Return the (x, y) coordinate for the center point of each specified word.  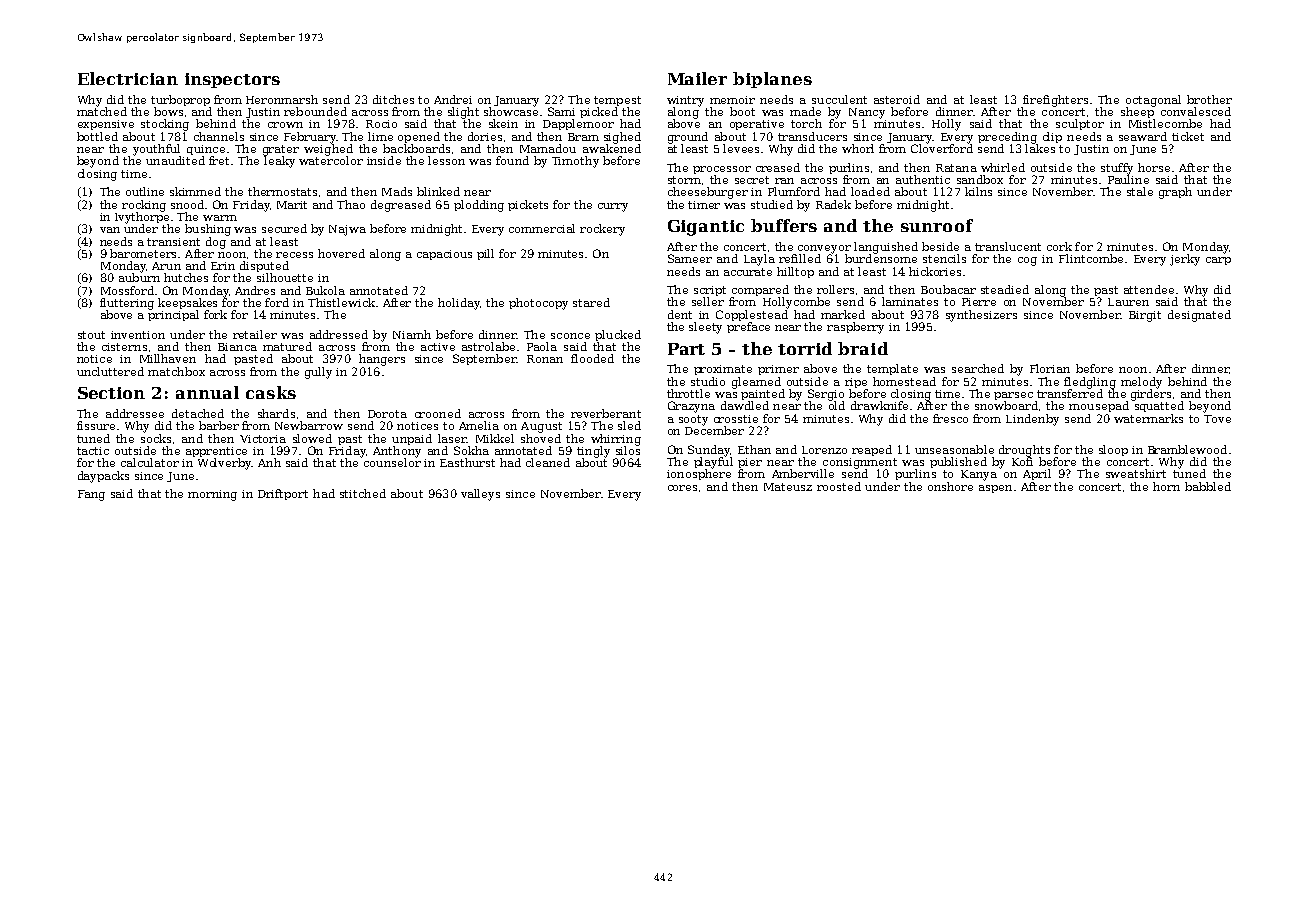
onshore (950, 486)
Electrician (128, 78)
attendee (1149, 289)
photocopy (538, 304)
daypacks (103, 477)
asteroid (897, 99)
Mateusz (788, 487)
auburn (139, 277)
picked (599, 112)
